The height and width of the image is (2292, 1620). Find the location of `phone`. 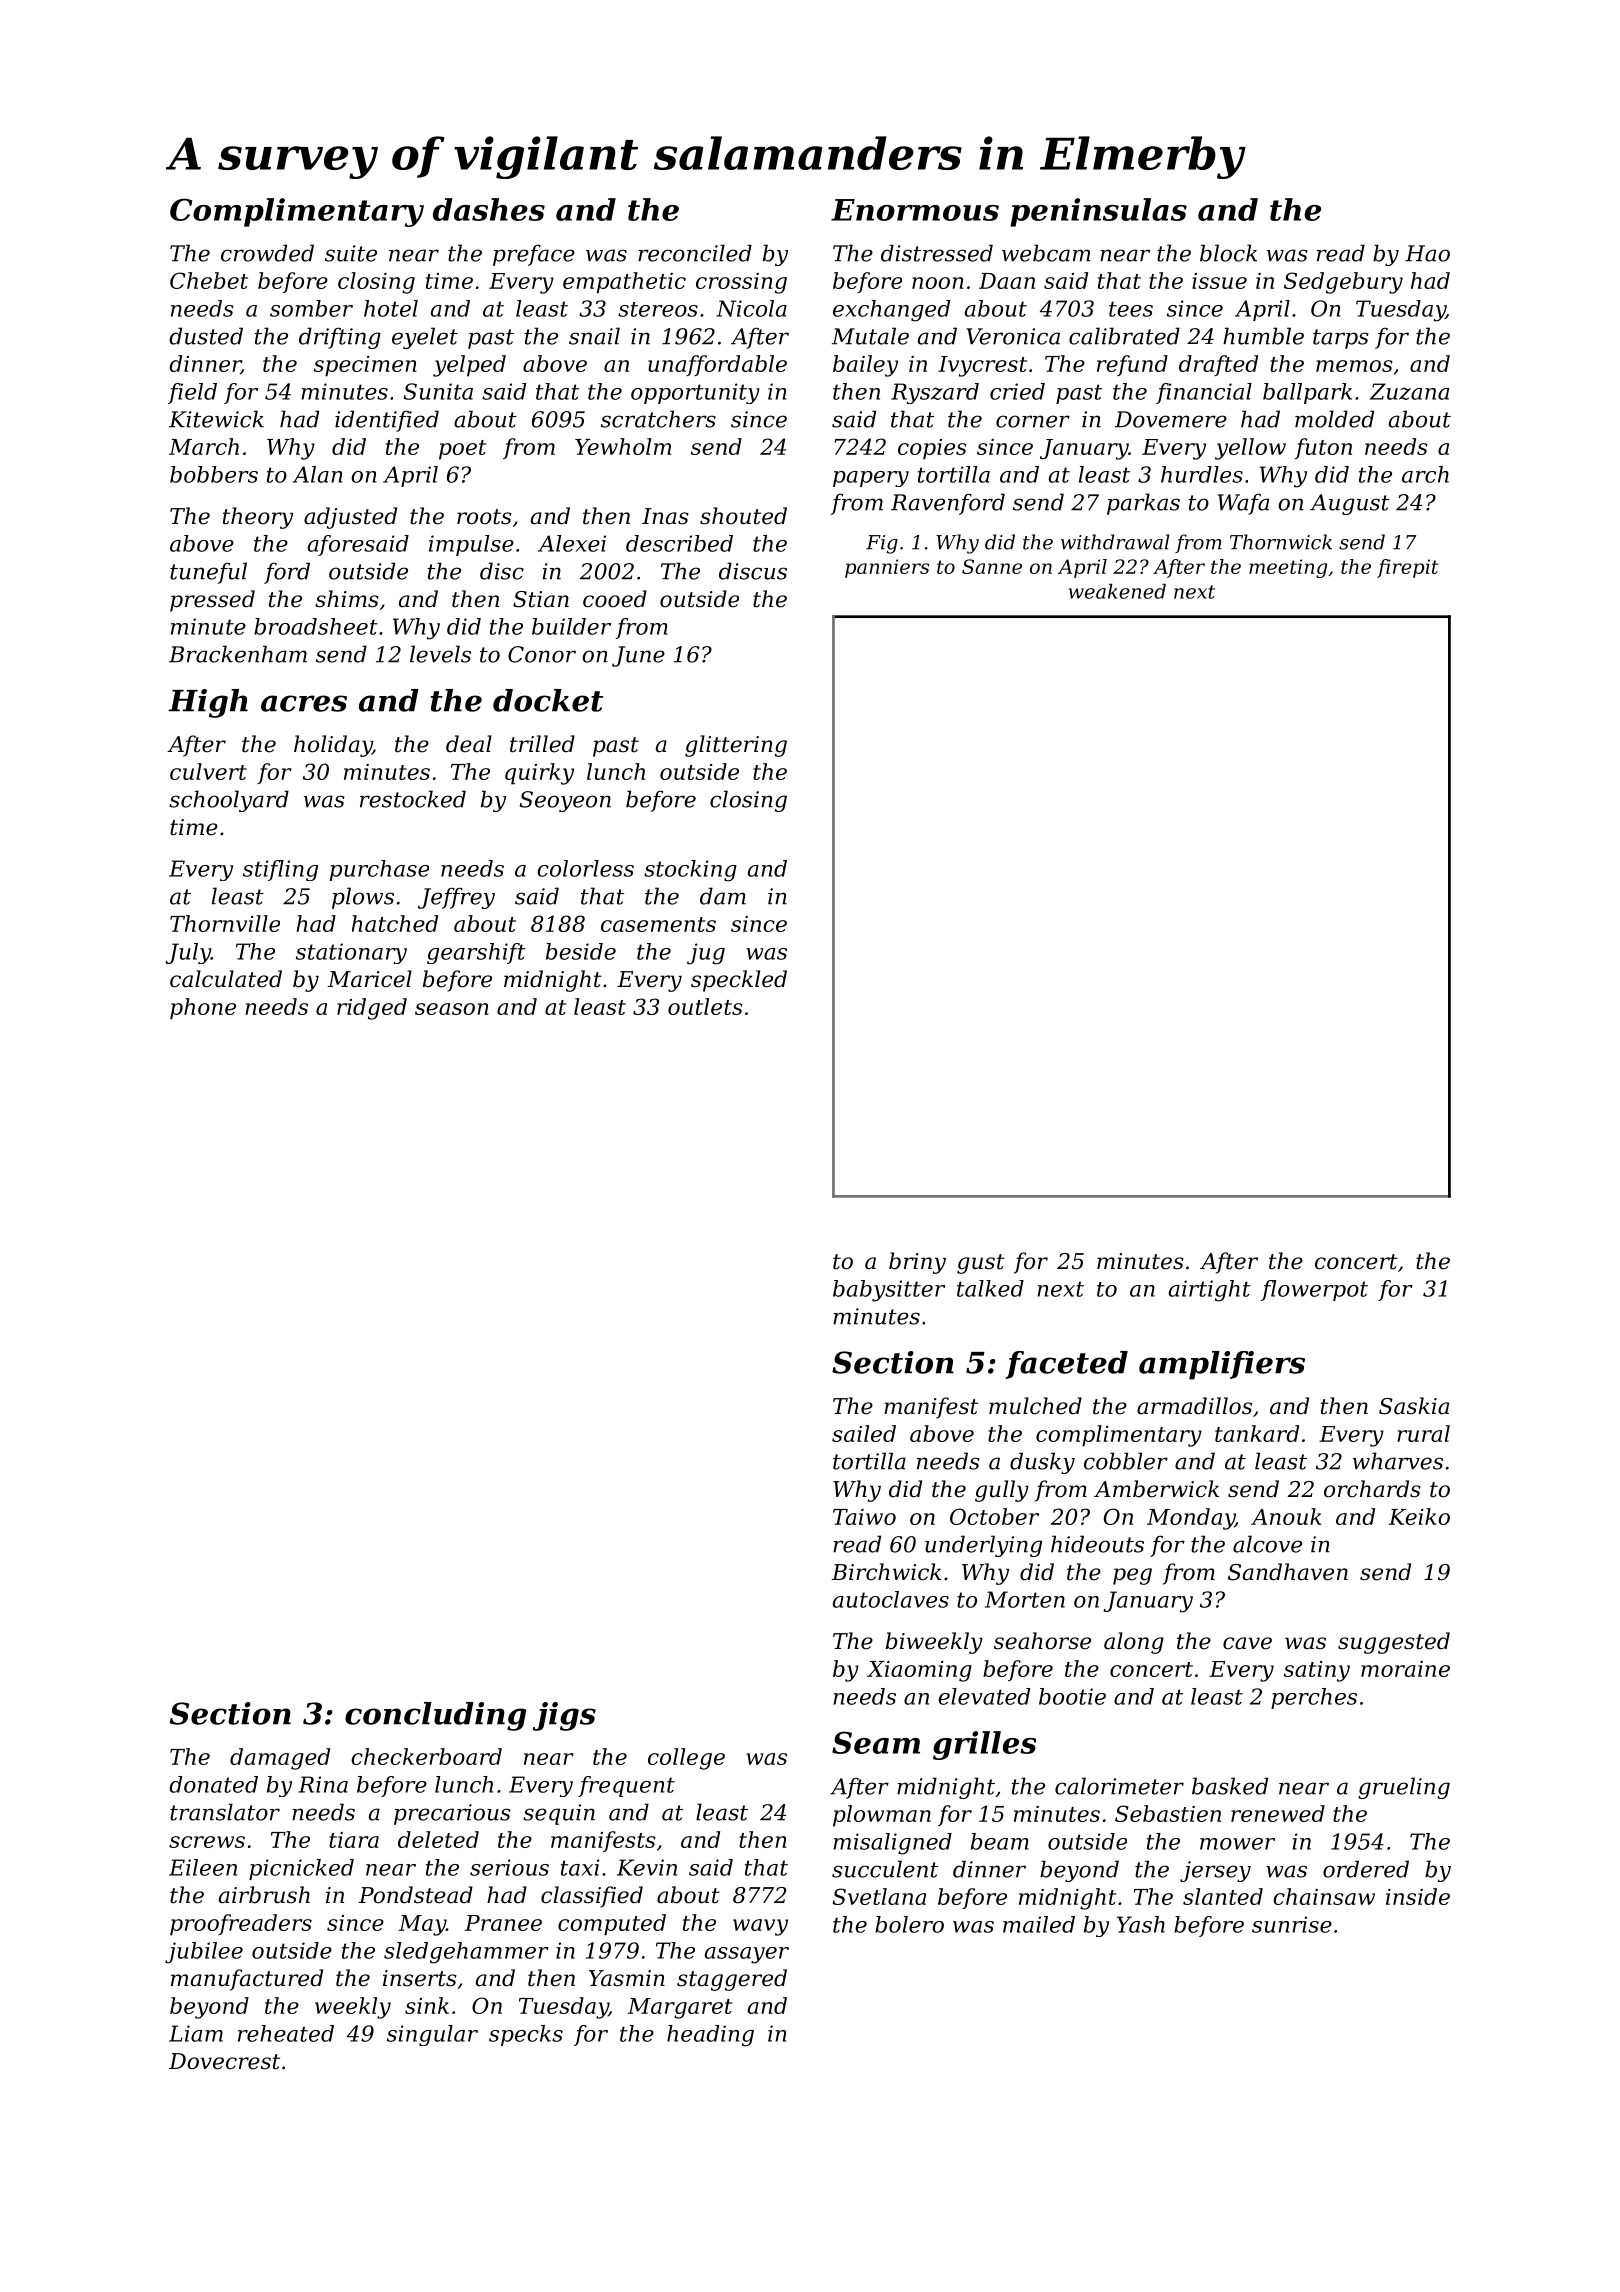

phone is located at coordinates (203, 1009).
